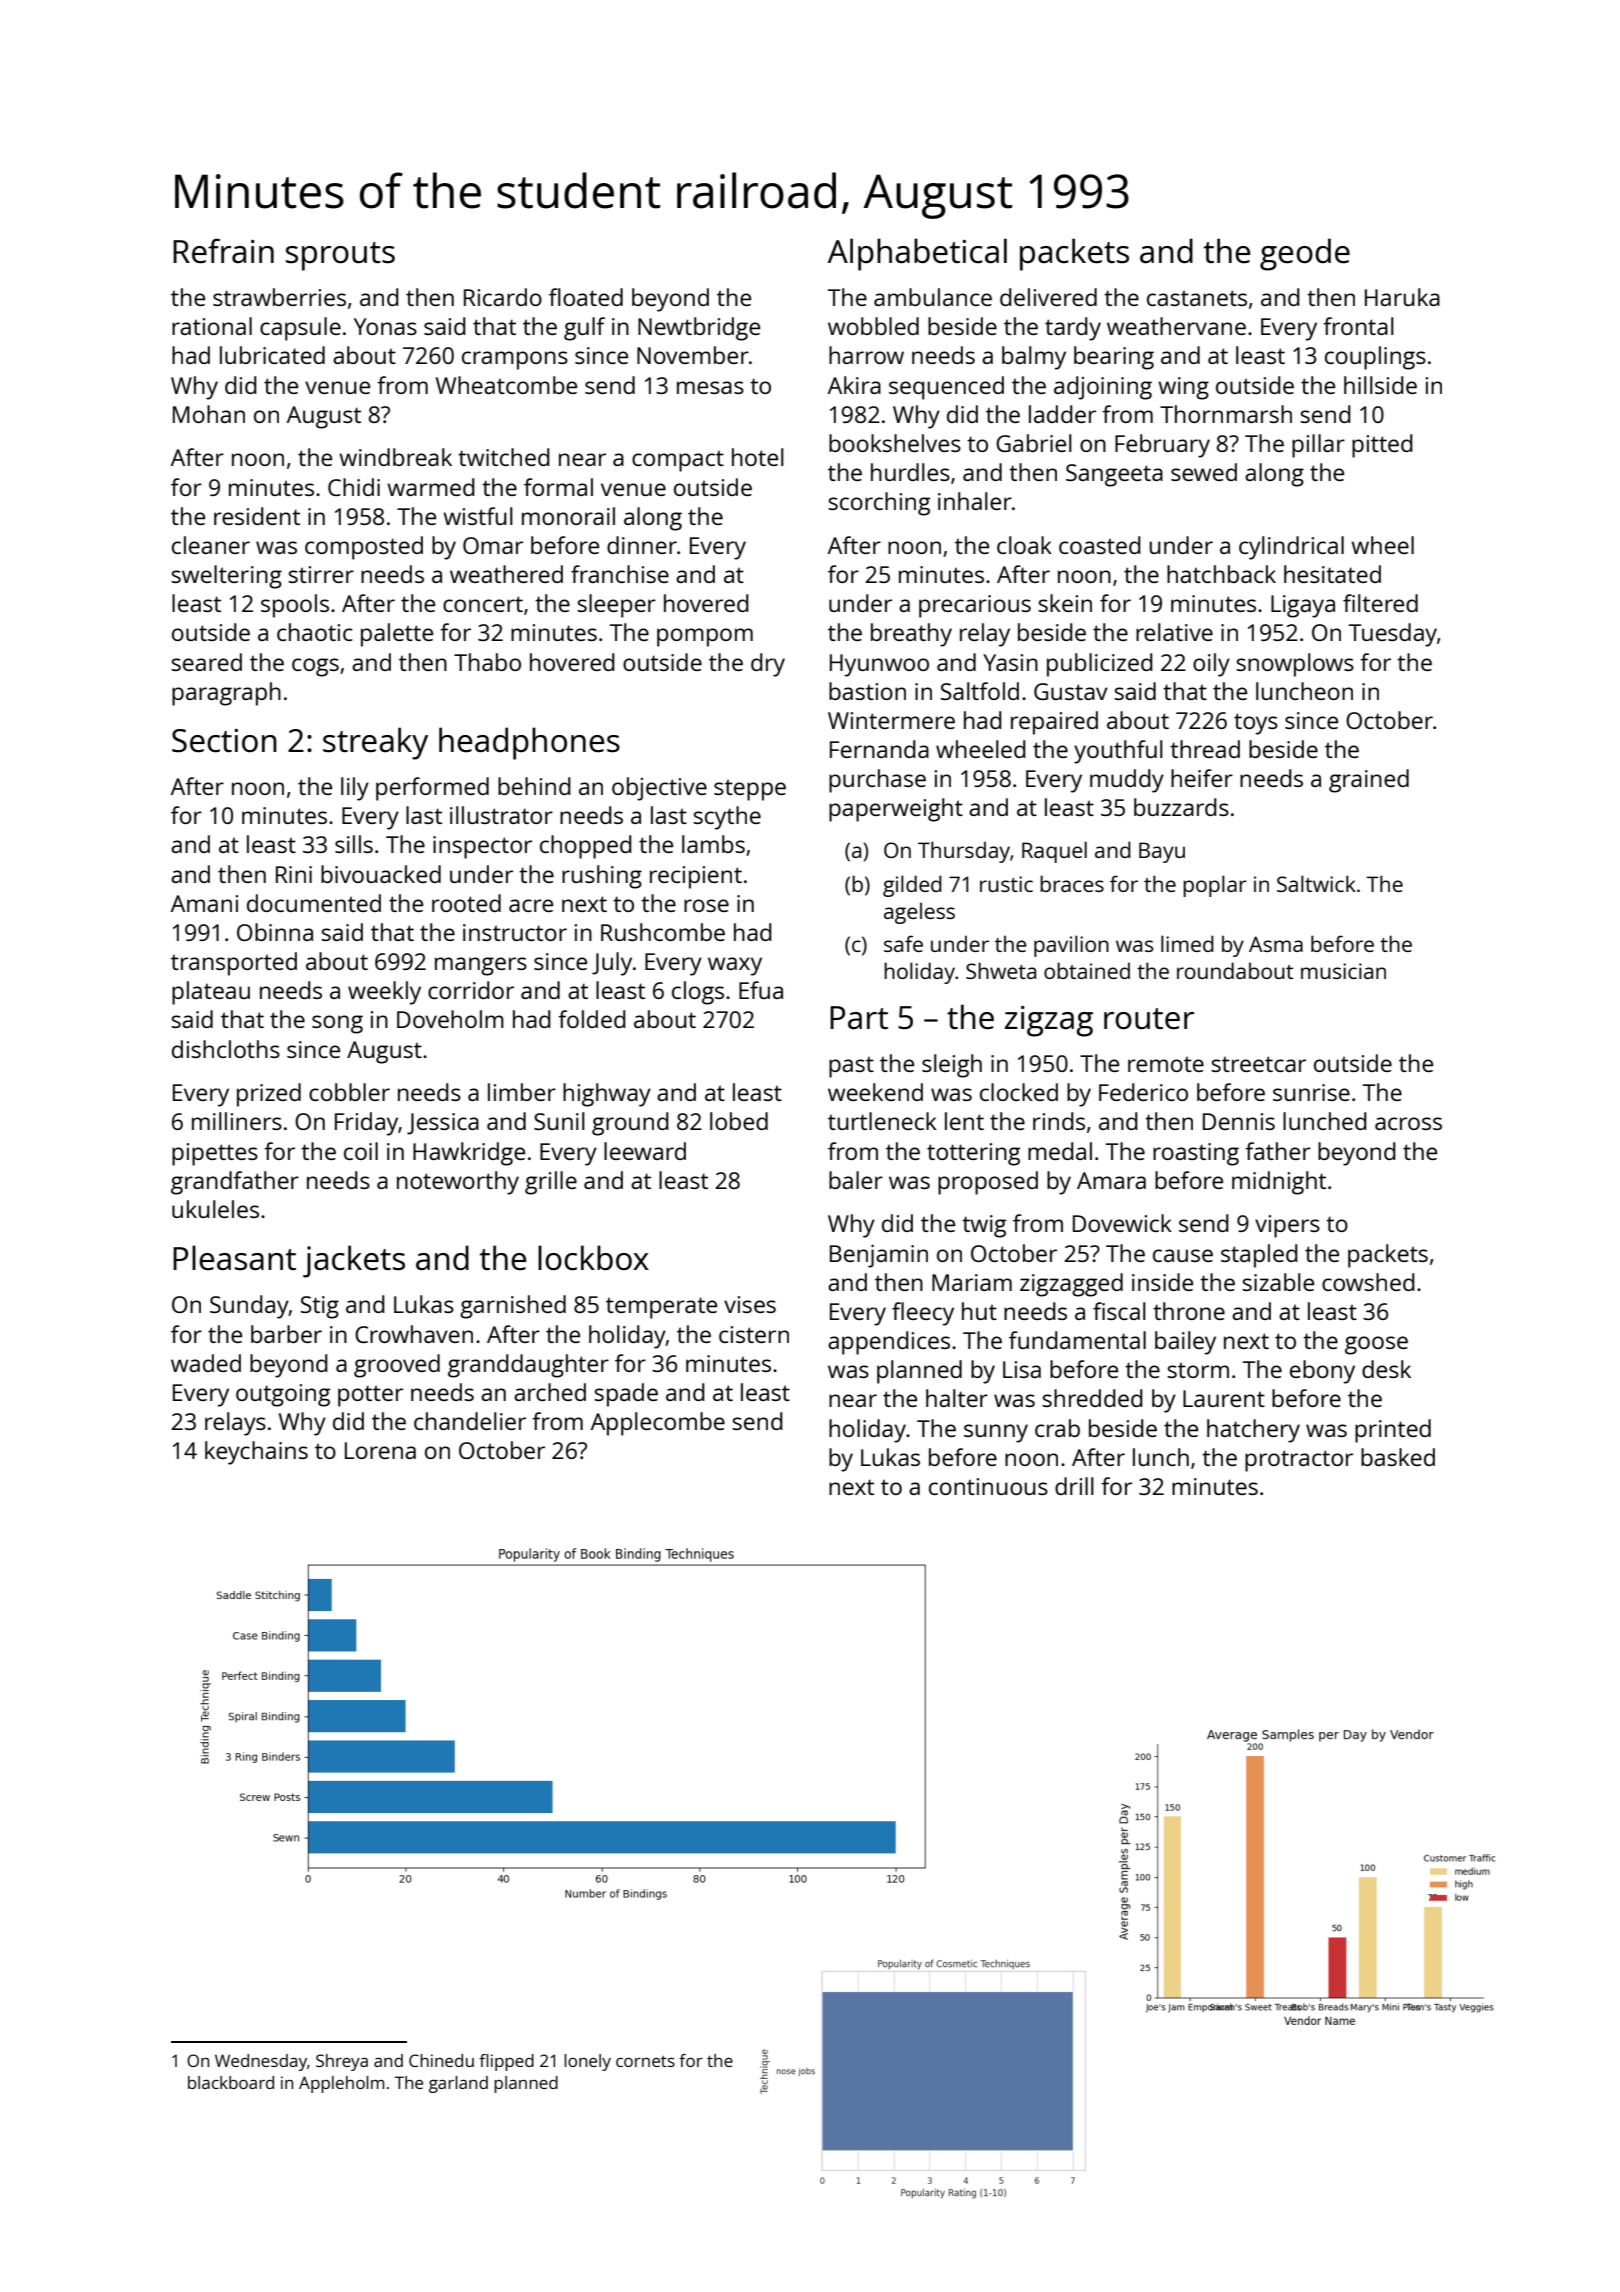 This document has height=2292, width=1620. I want to click on sequenced, so click(946, 388).
